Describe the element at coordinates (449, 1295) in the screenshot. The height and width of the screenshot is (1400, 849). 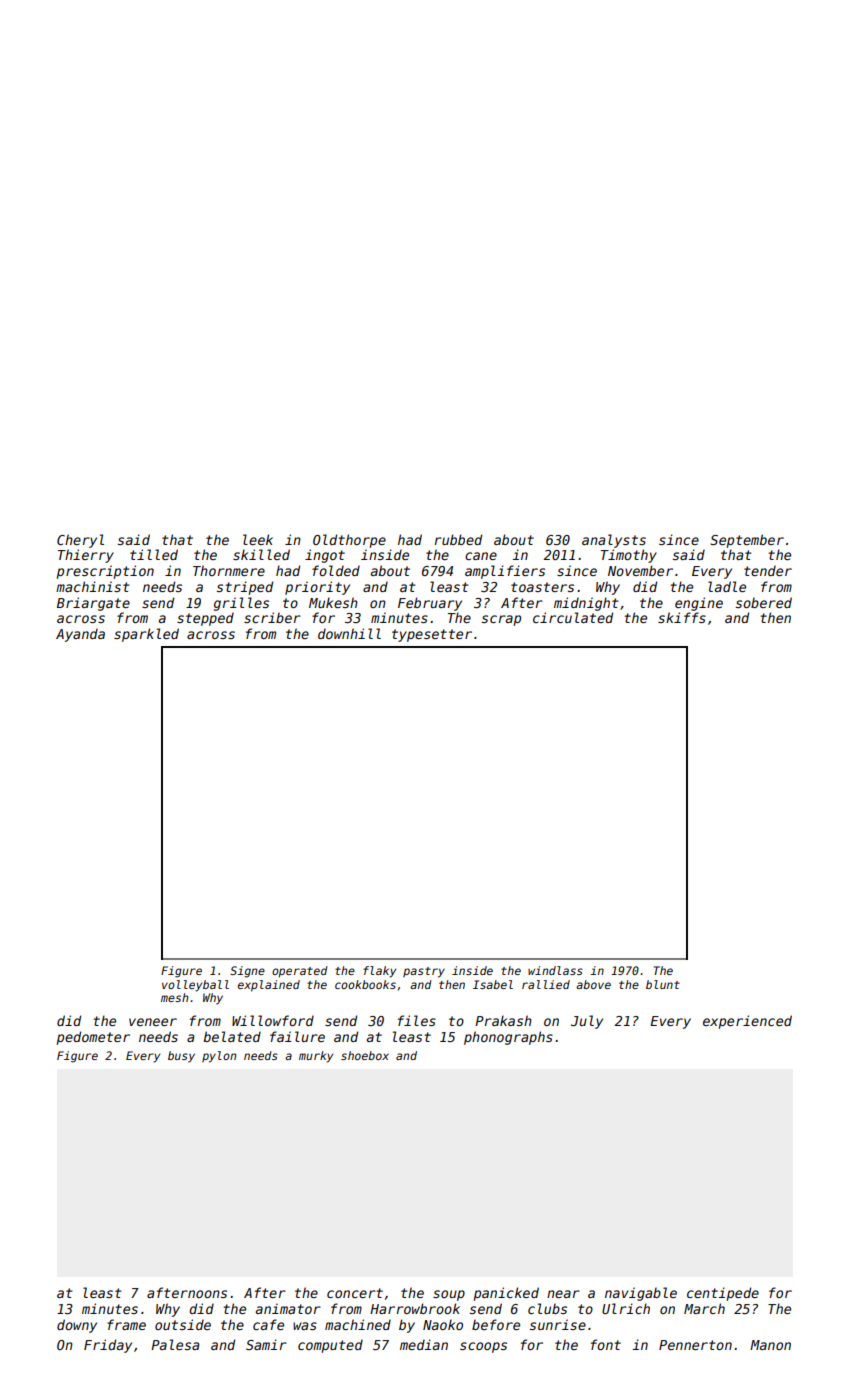
I see `soup` at that location.
